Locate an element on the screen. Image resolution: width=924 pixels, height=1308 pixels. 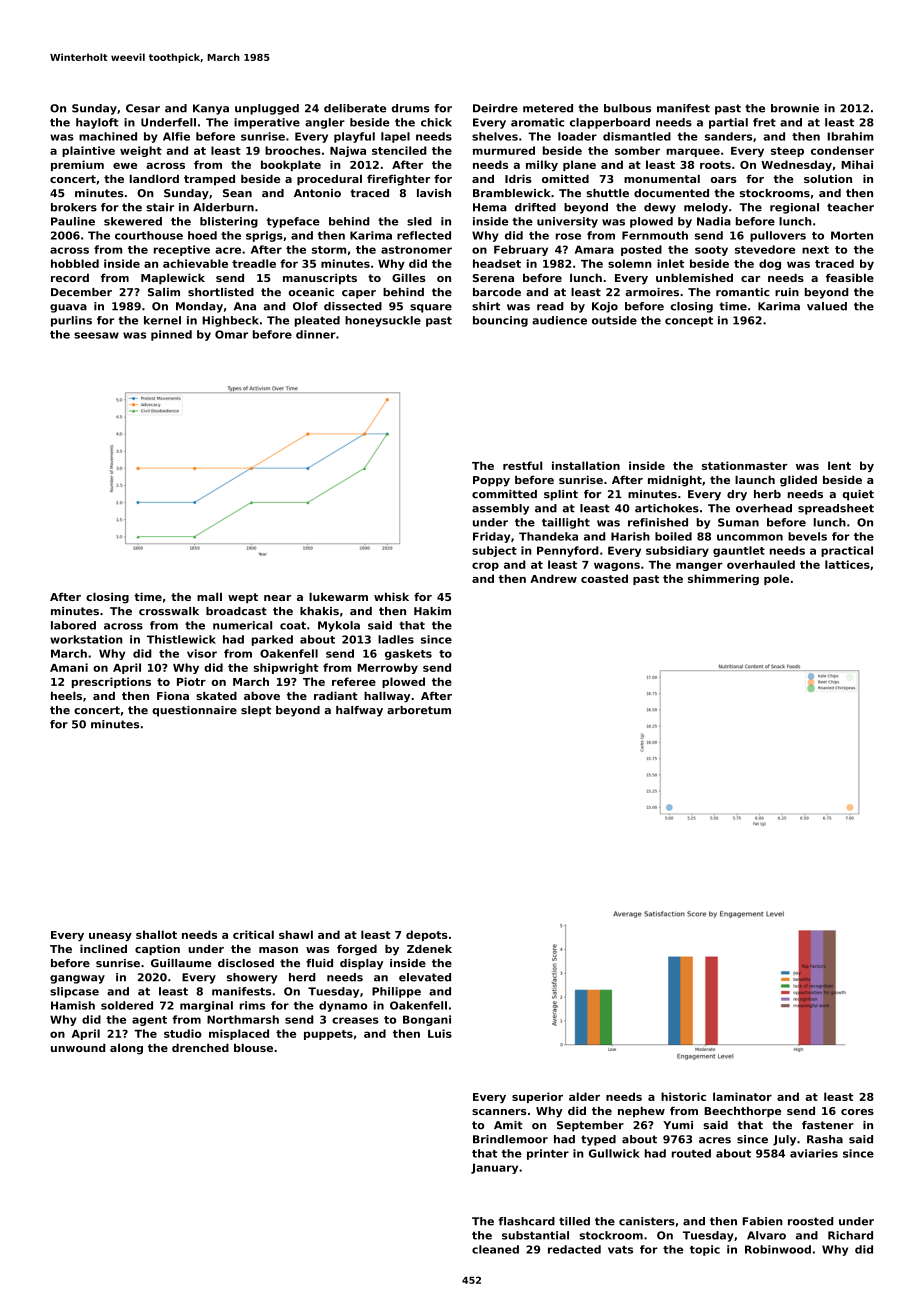
halfway is located at coordinates (359, 711).
